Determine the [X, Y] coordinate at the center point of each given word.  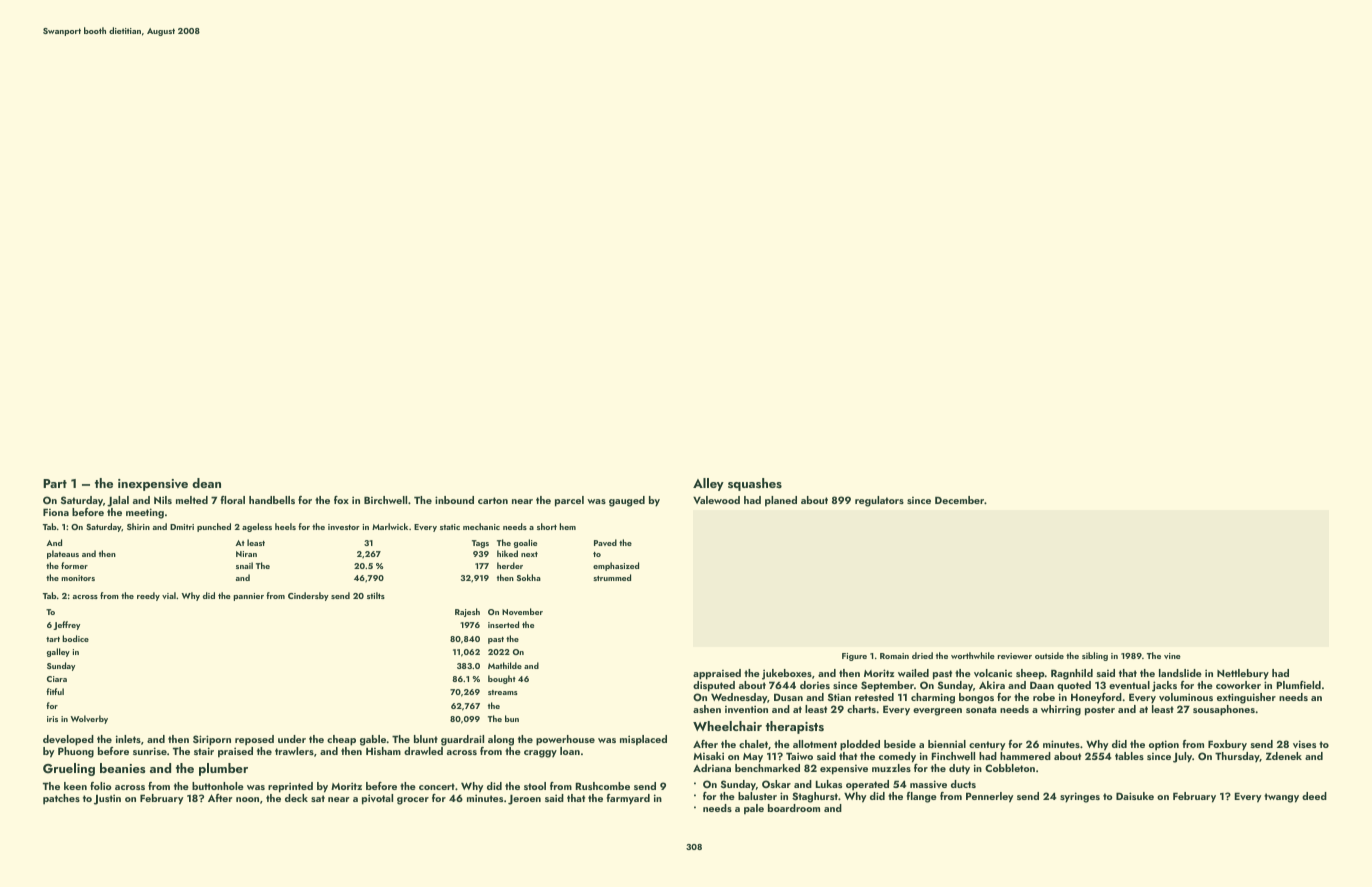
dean [206, 483]
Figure [854, 657]
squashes [755, 484]
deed [1314, 796]
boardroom [794, 808]
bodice [75, 638]
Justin [107, 799]
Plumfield [1299, 685]
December [959, 500]
